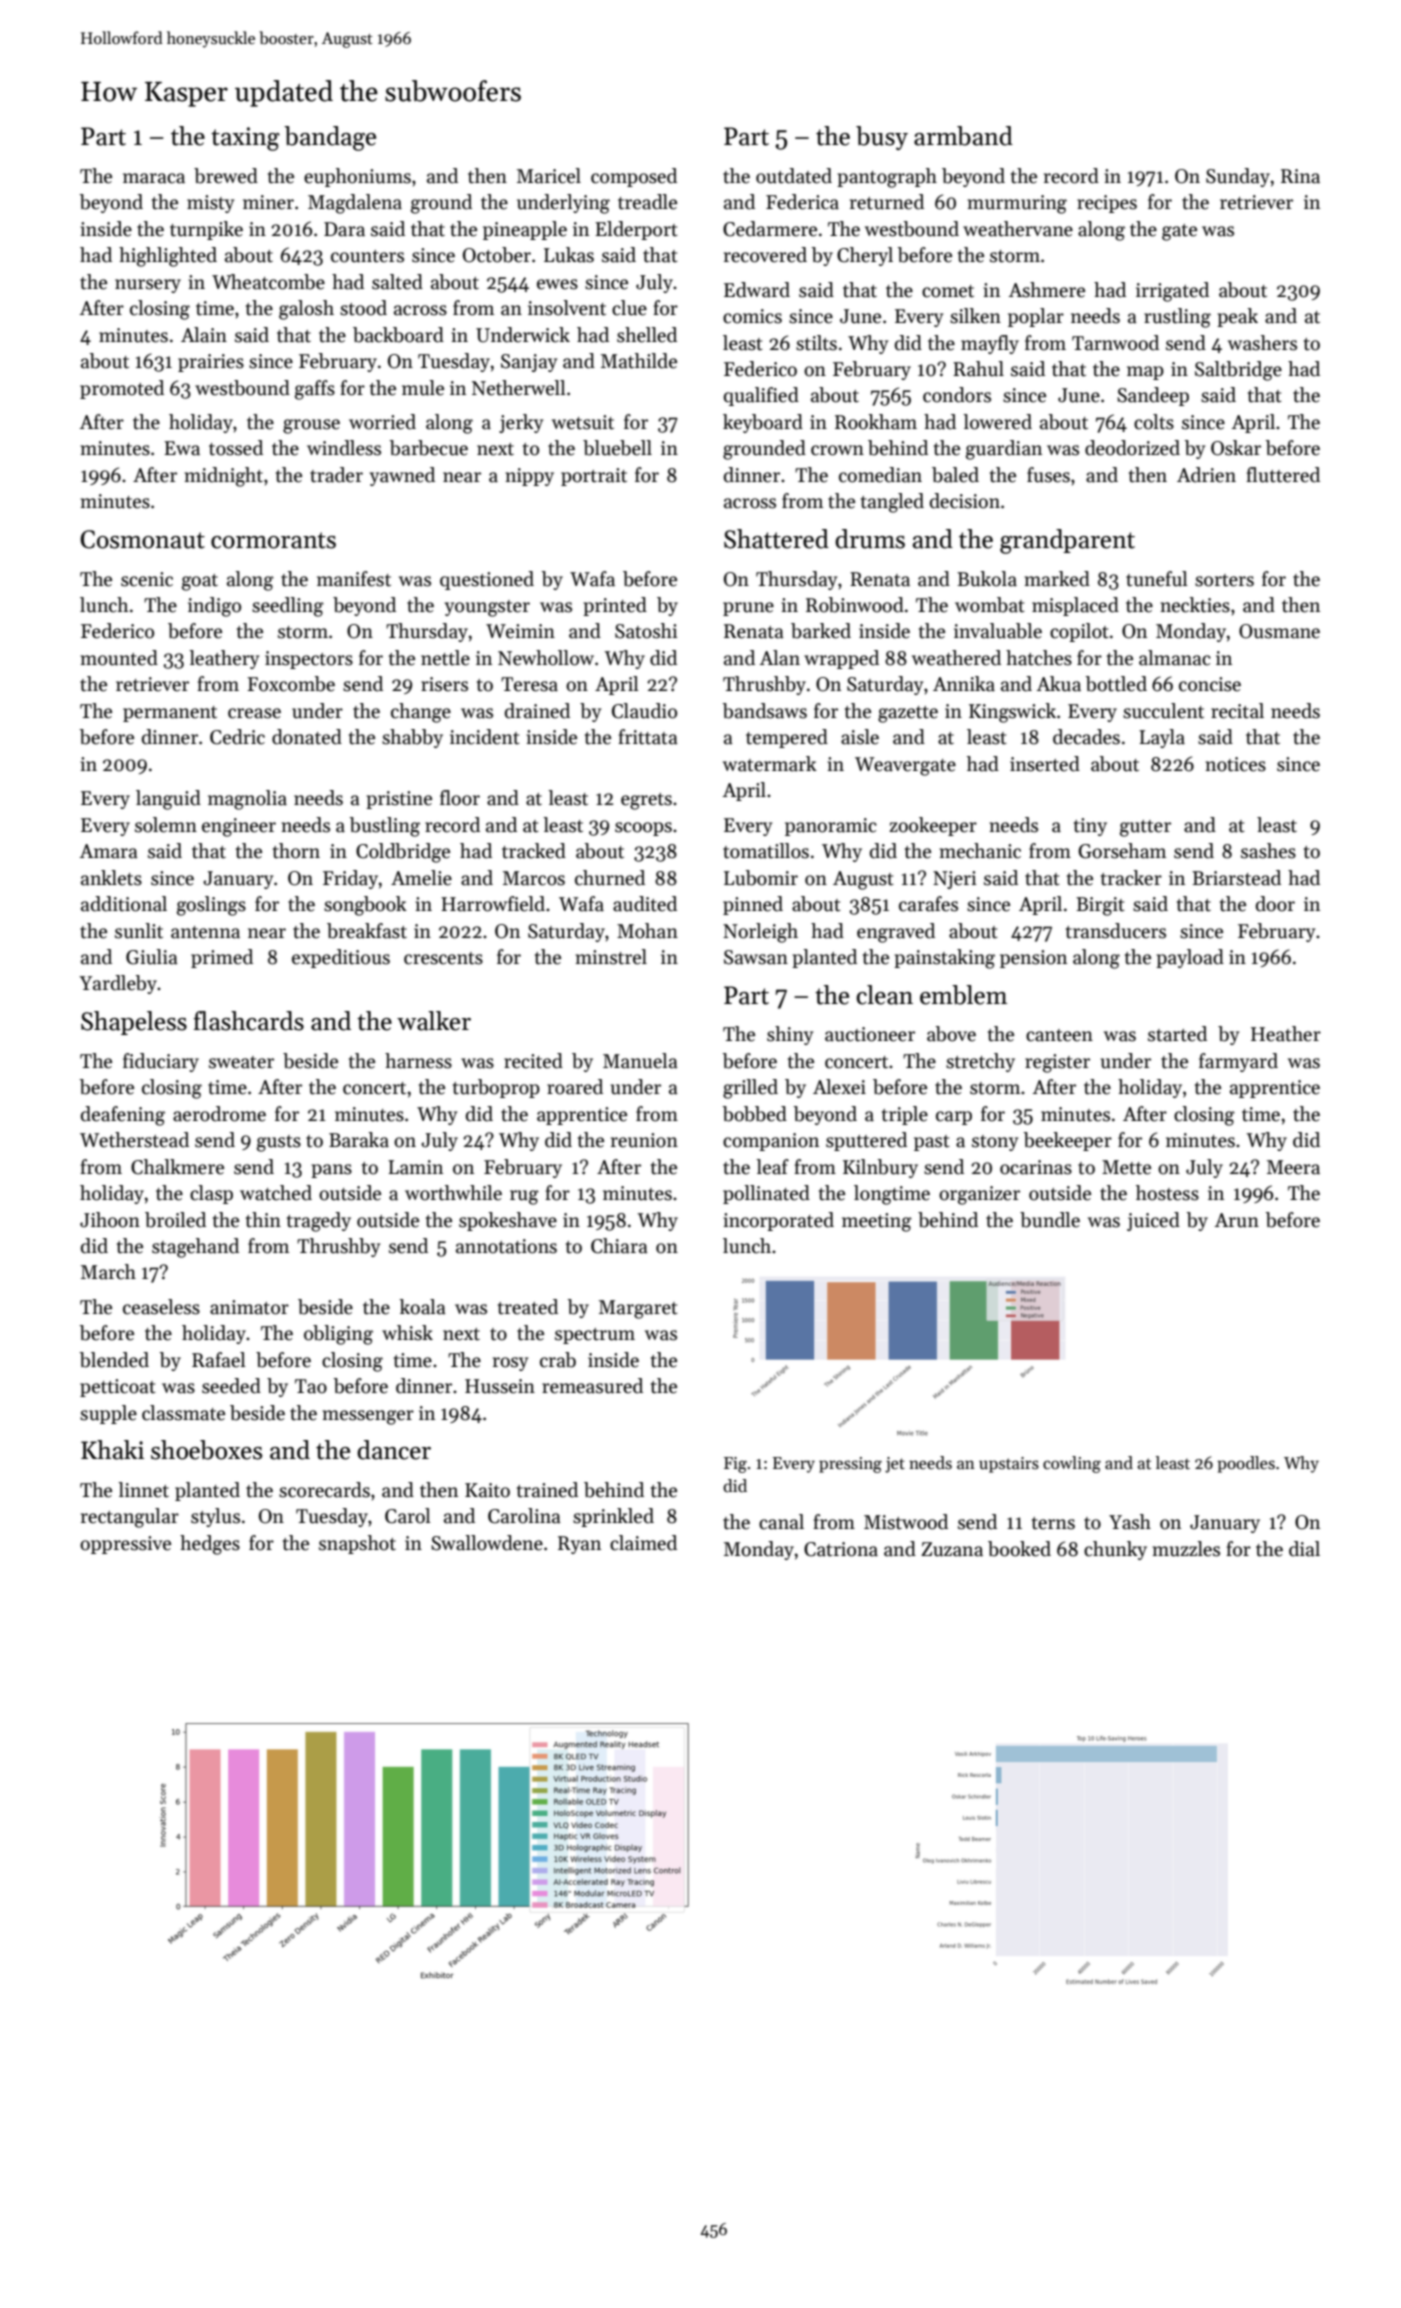 The height and width of the screenshot is (2308, 1401). What do you see at coordinates (1019, 1549) in the screenshot?
I see `booked` at bounding box center [1019, 1549].
